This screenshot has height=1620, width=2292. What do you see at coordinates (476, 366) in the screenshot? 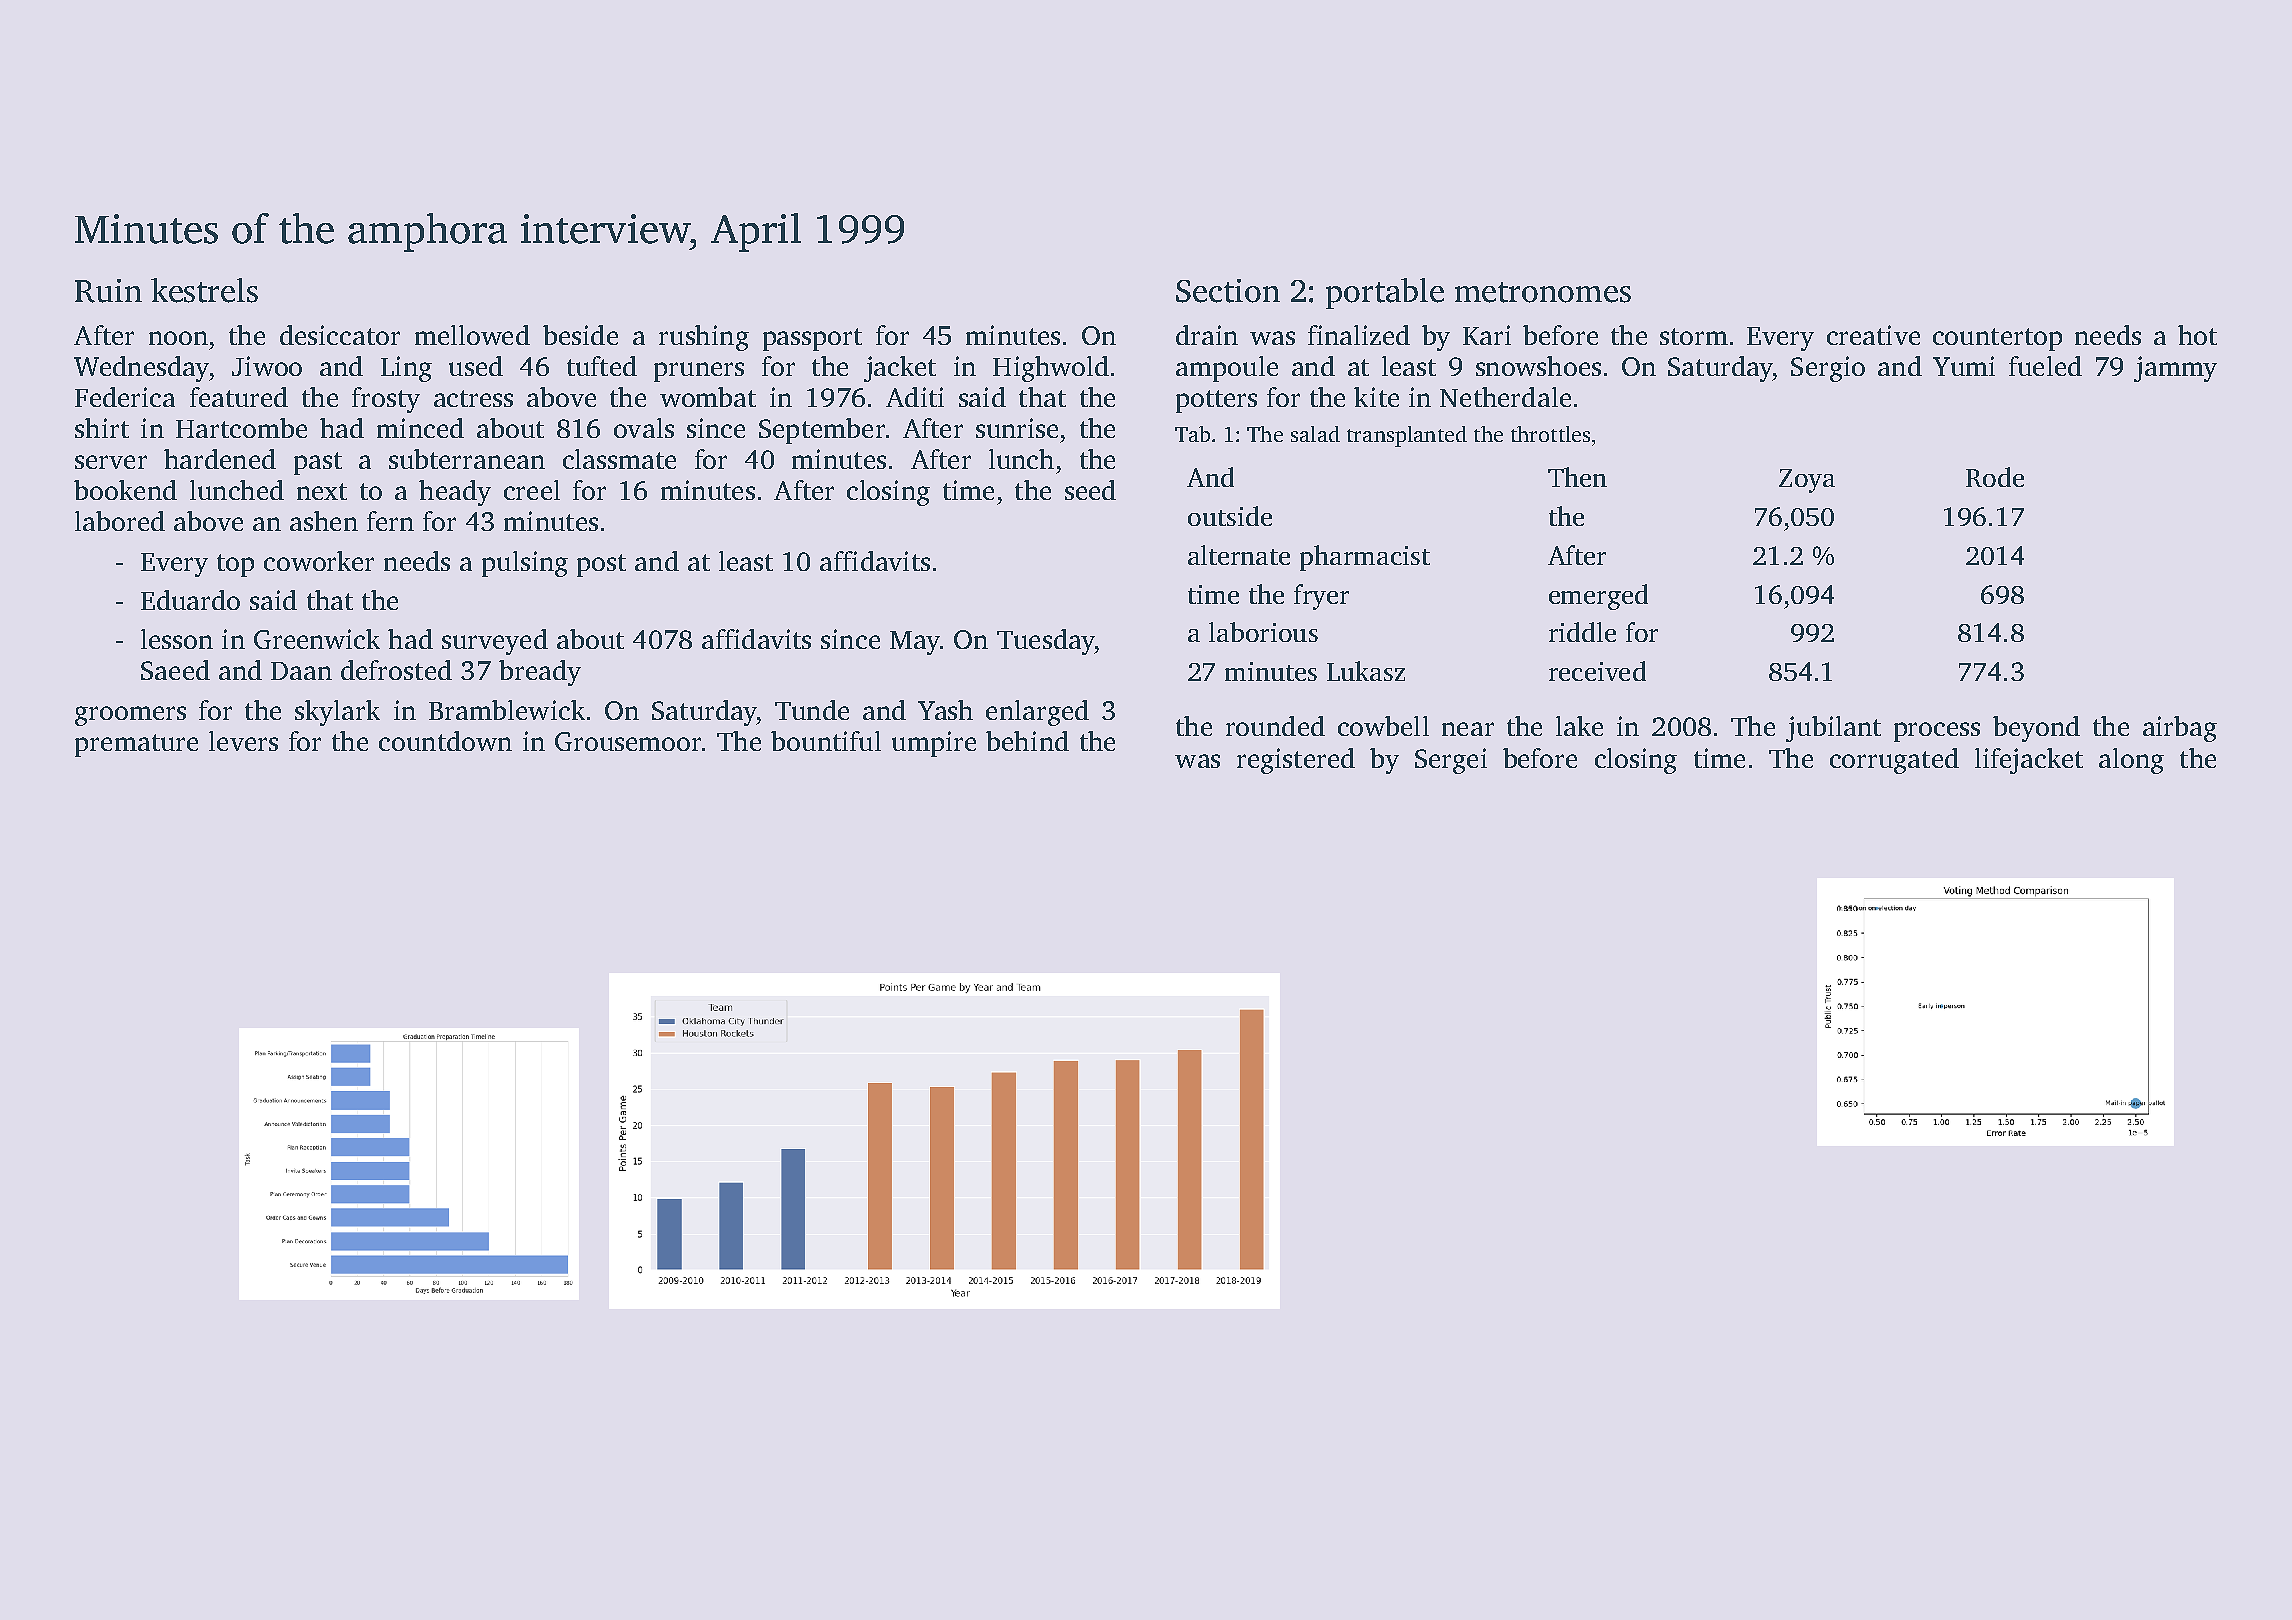
I see `used` at bounding box center [476, 366].
